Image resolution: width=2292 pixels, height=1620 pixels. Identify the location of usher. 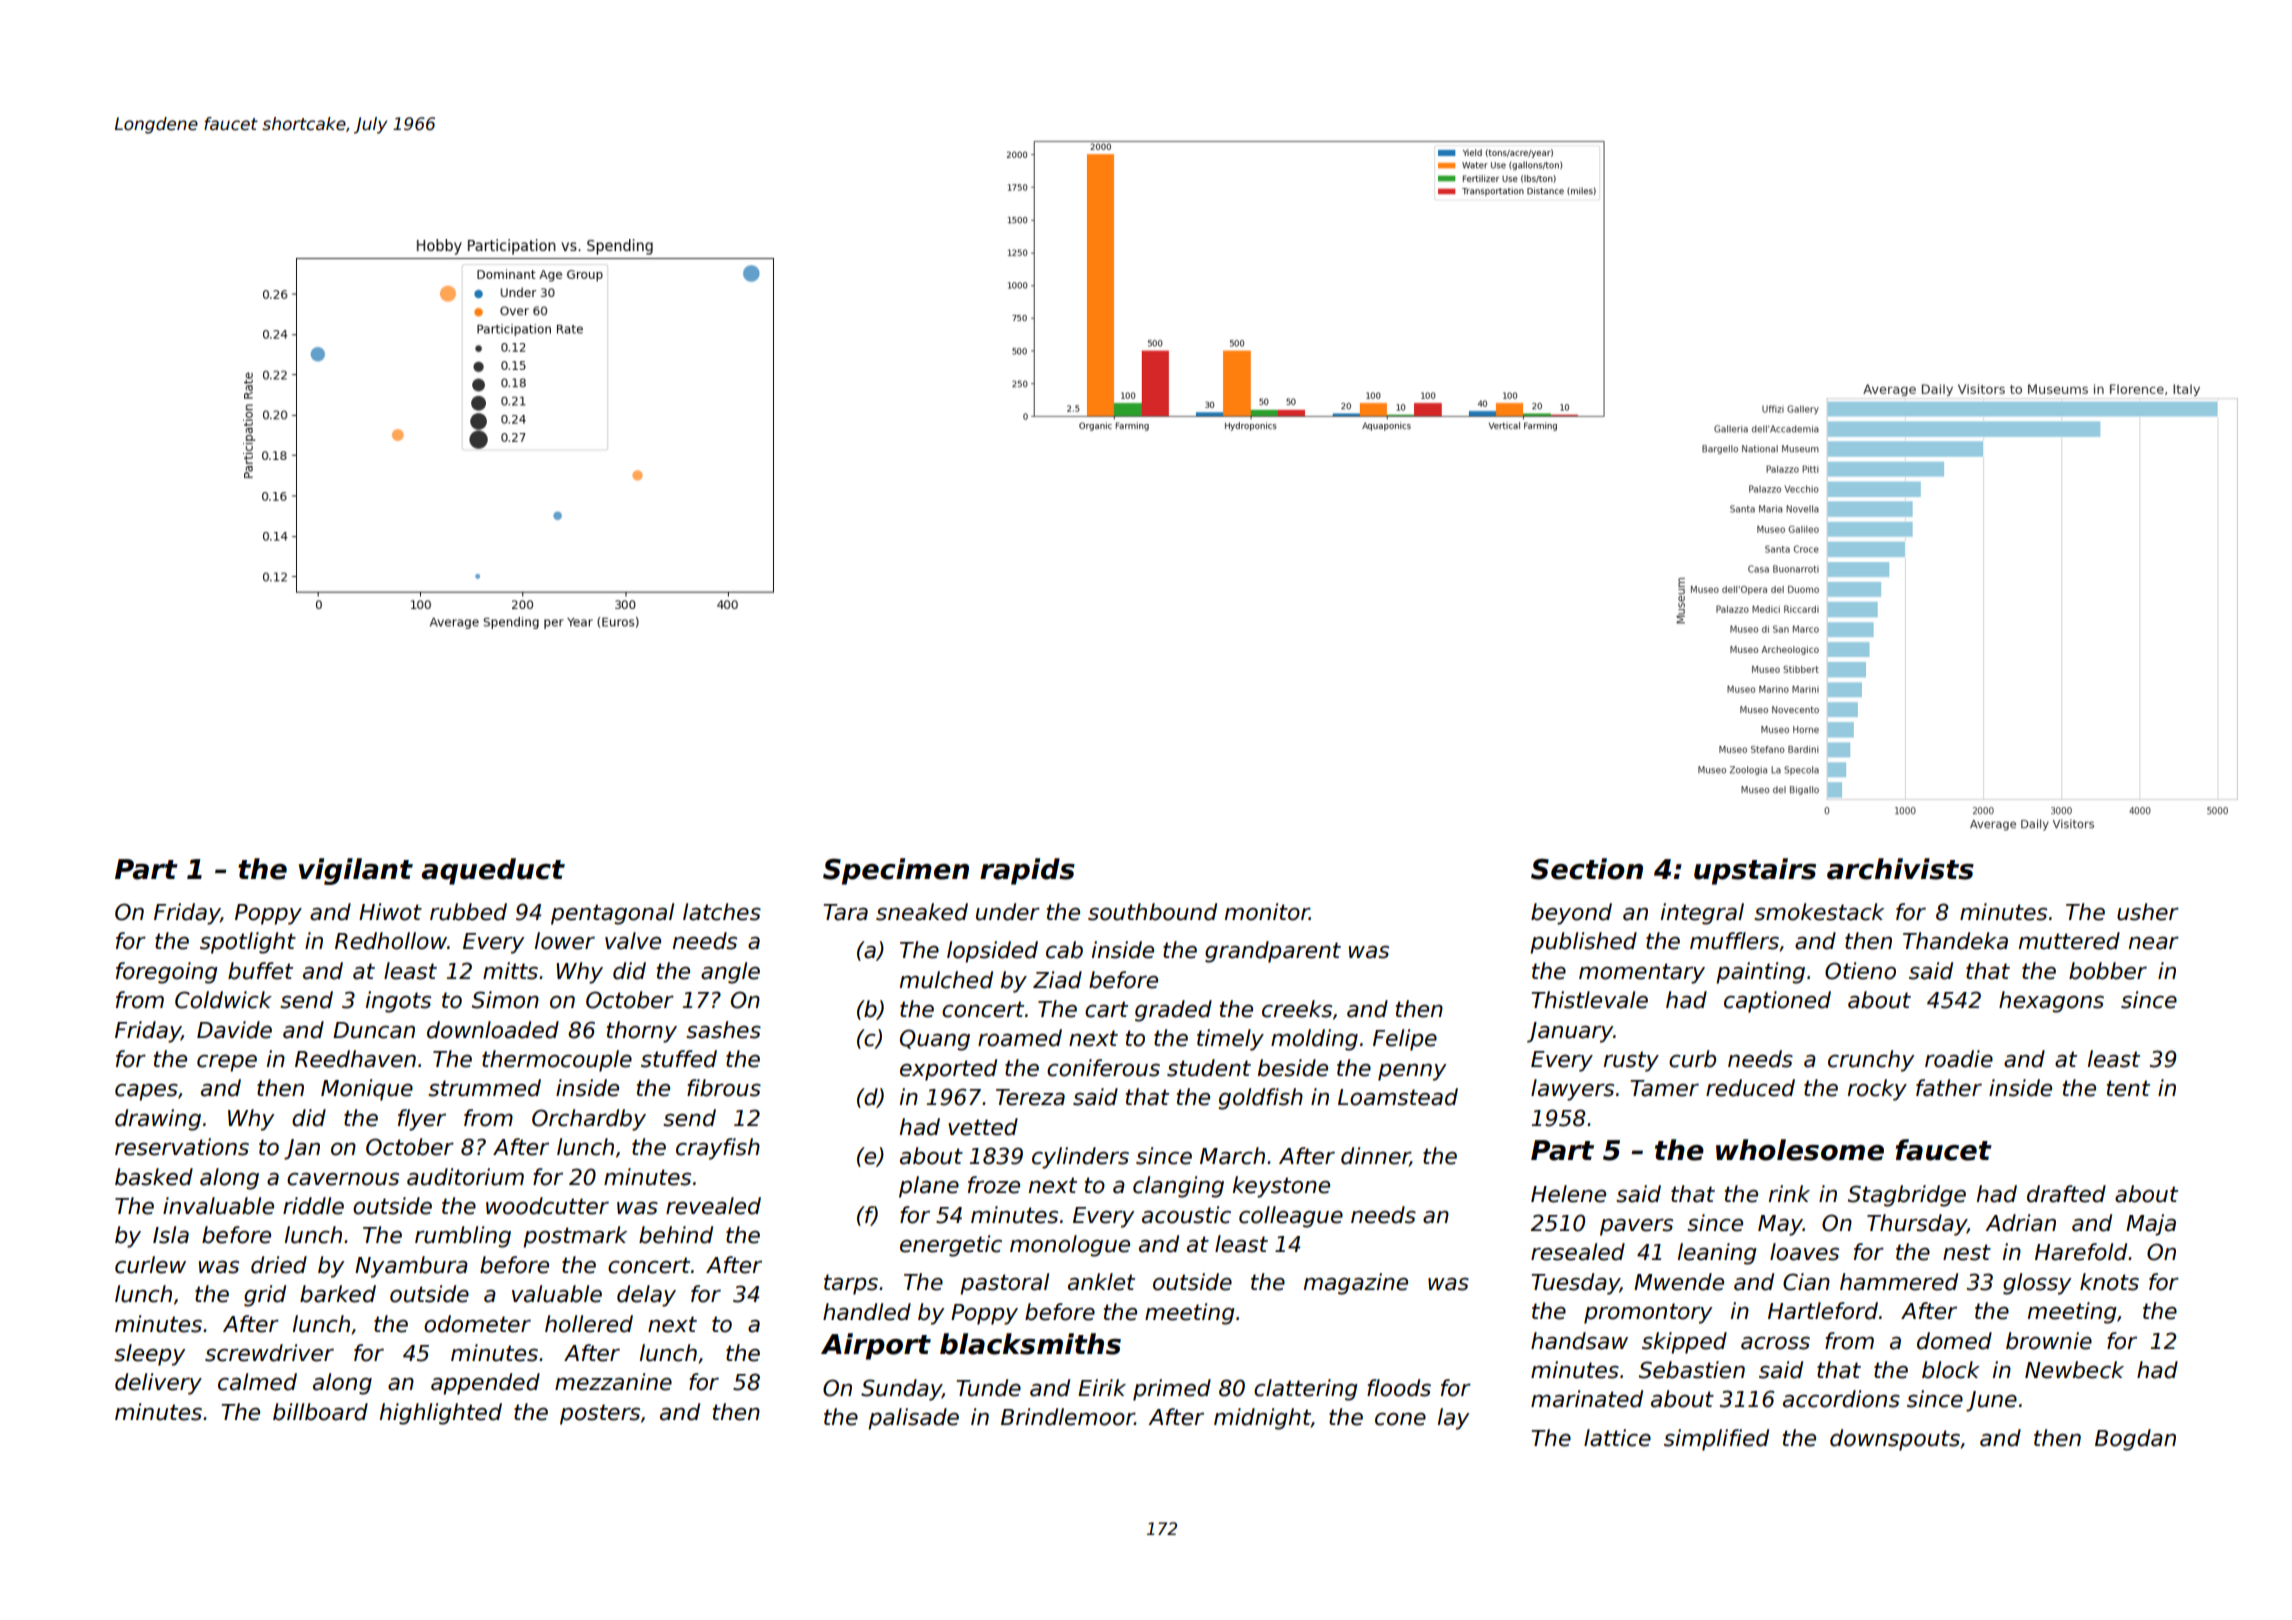
(2148, 912).
